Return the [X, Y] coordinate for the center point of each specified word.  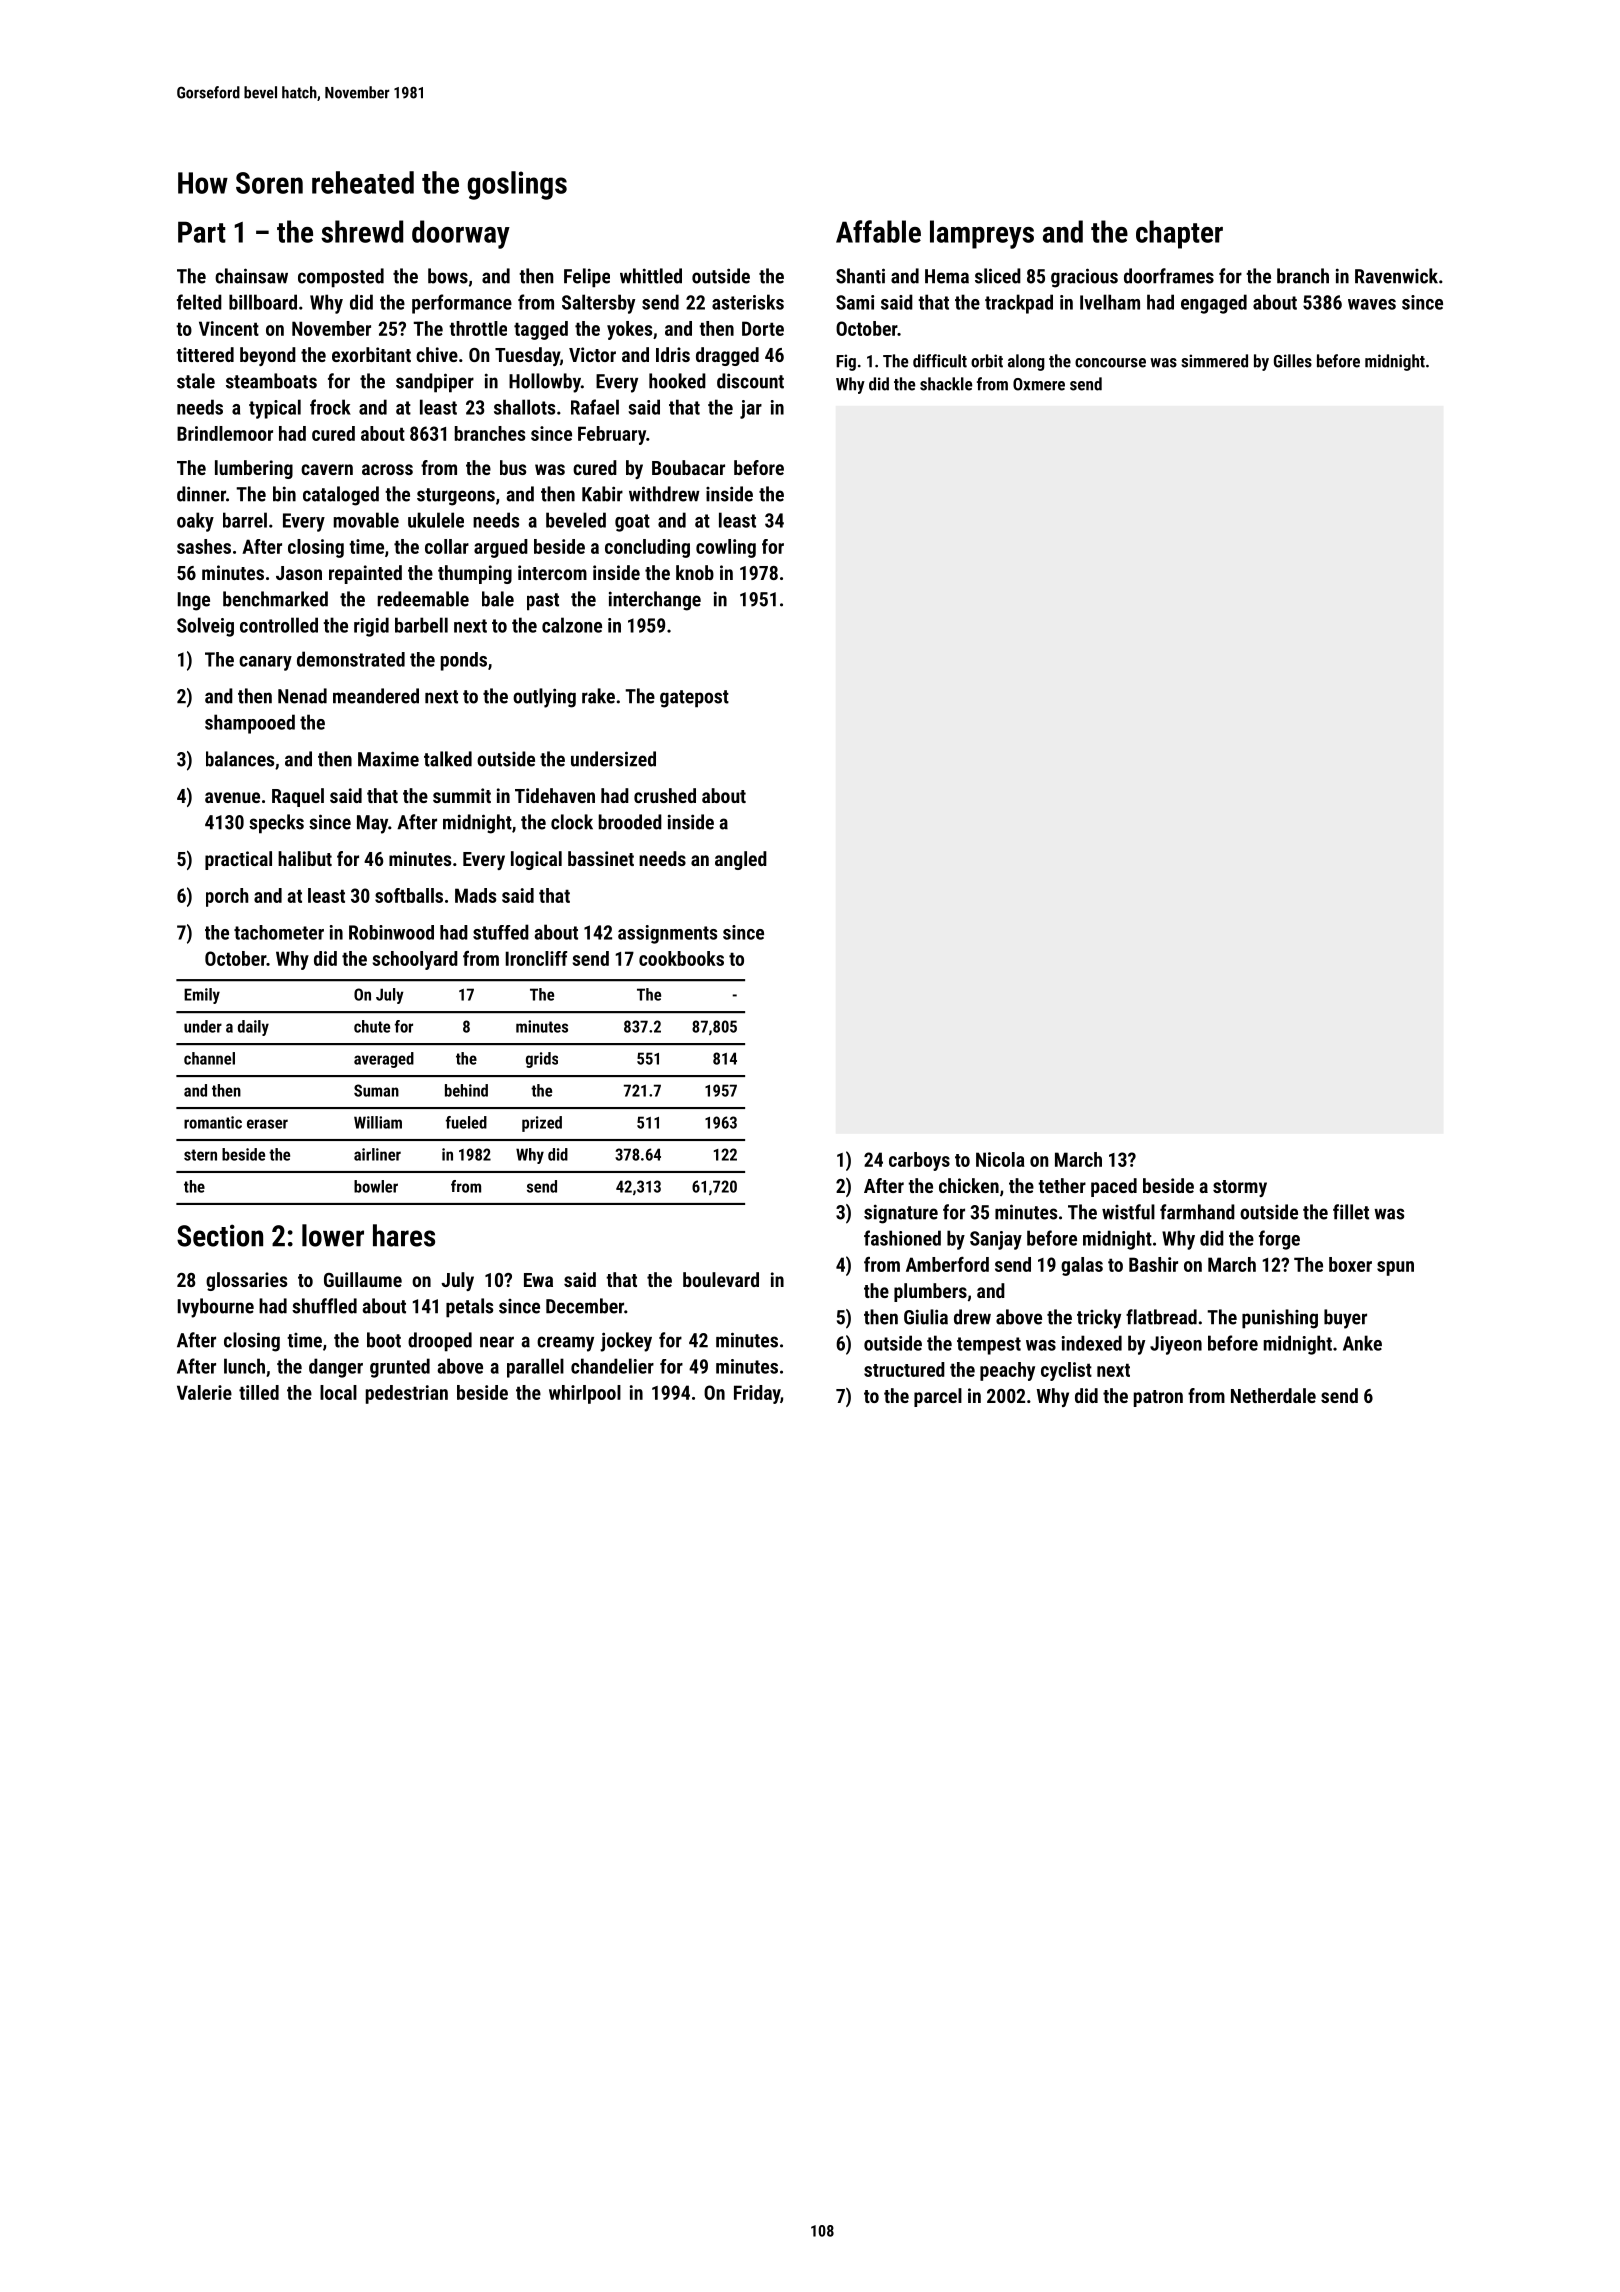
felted [199, 302]
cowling [726, 548]
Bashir [1153, 1264]
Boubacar [688, 467]
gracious [1084, 278]
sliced [998, 276]
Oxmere [1039, 384]
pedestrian [407, 1394]
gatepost [694, 699]
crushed [665, 795]
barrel [245, 520]
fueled [466, 1122]
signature [901, 1214]
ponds [464, 661]
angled [741, 860]
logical [536, 860]
